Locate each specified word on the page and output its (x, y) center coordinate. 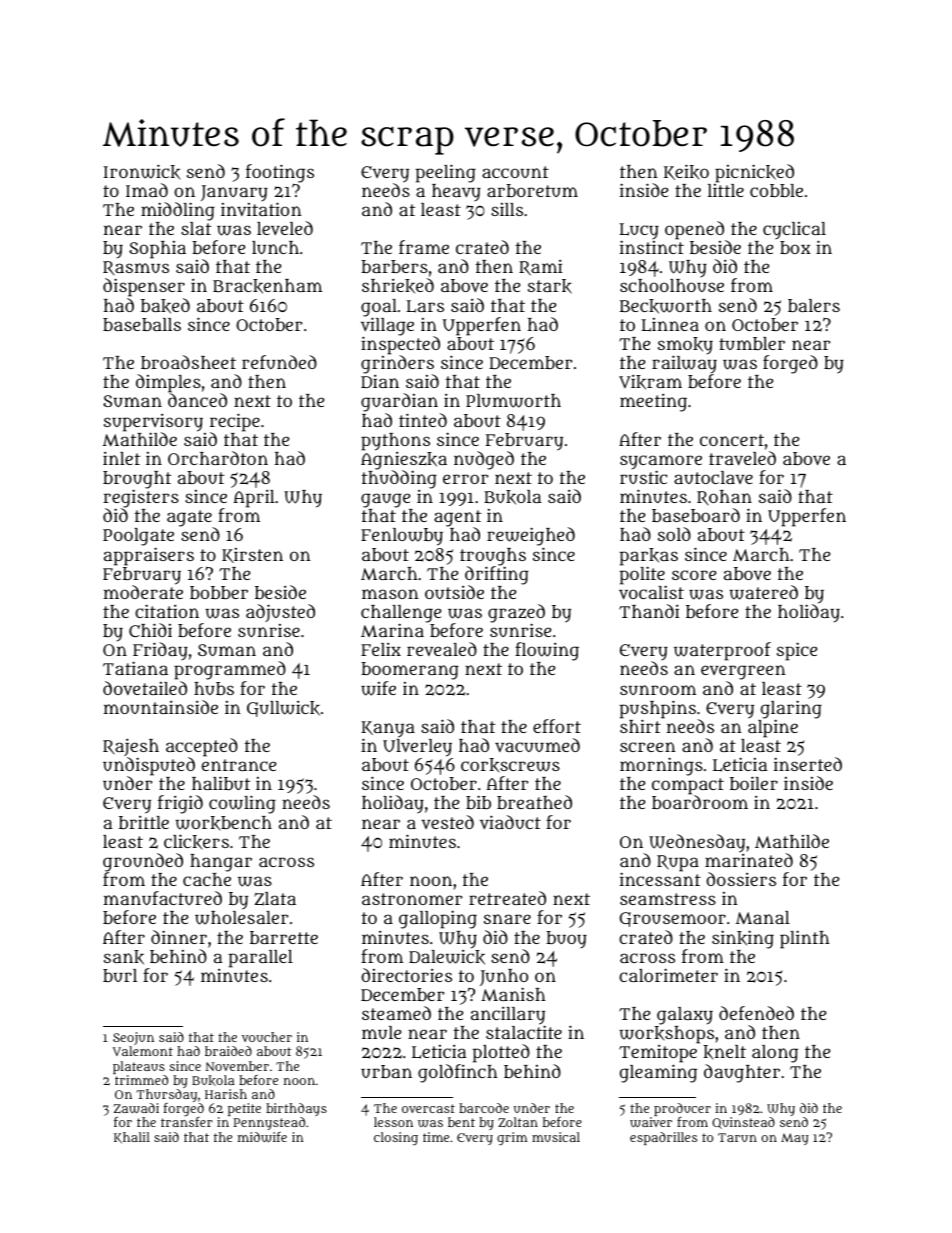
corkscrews (510, 765)
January (234, 193)
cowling (242, 804)
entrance (239, 765)
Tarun (737, 1137)
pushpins (658, 709)
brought (137, 480)
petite (244, 1109)
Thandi (649, 611)
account (515, 172)
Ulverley (417, 748)
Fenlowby (402, 537)
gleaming (658, 1073)
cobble (776, 190)
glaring (791, 709)
